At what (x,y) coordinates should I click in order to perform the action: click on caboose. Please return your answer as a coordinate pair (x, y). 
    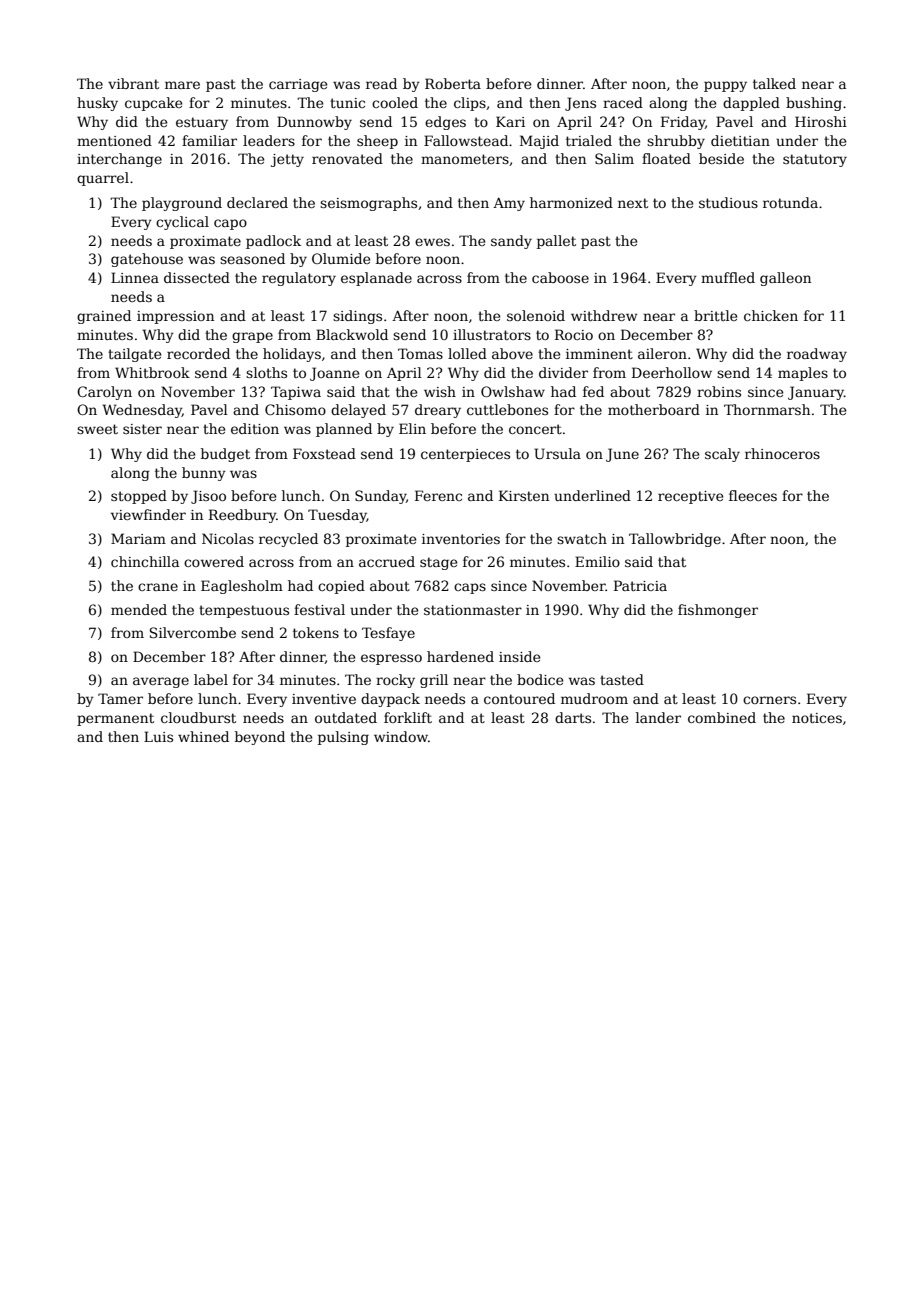
    Looking at the image, I should click on (560, 277).
